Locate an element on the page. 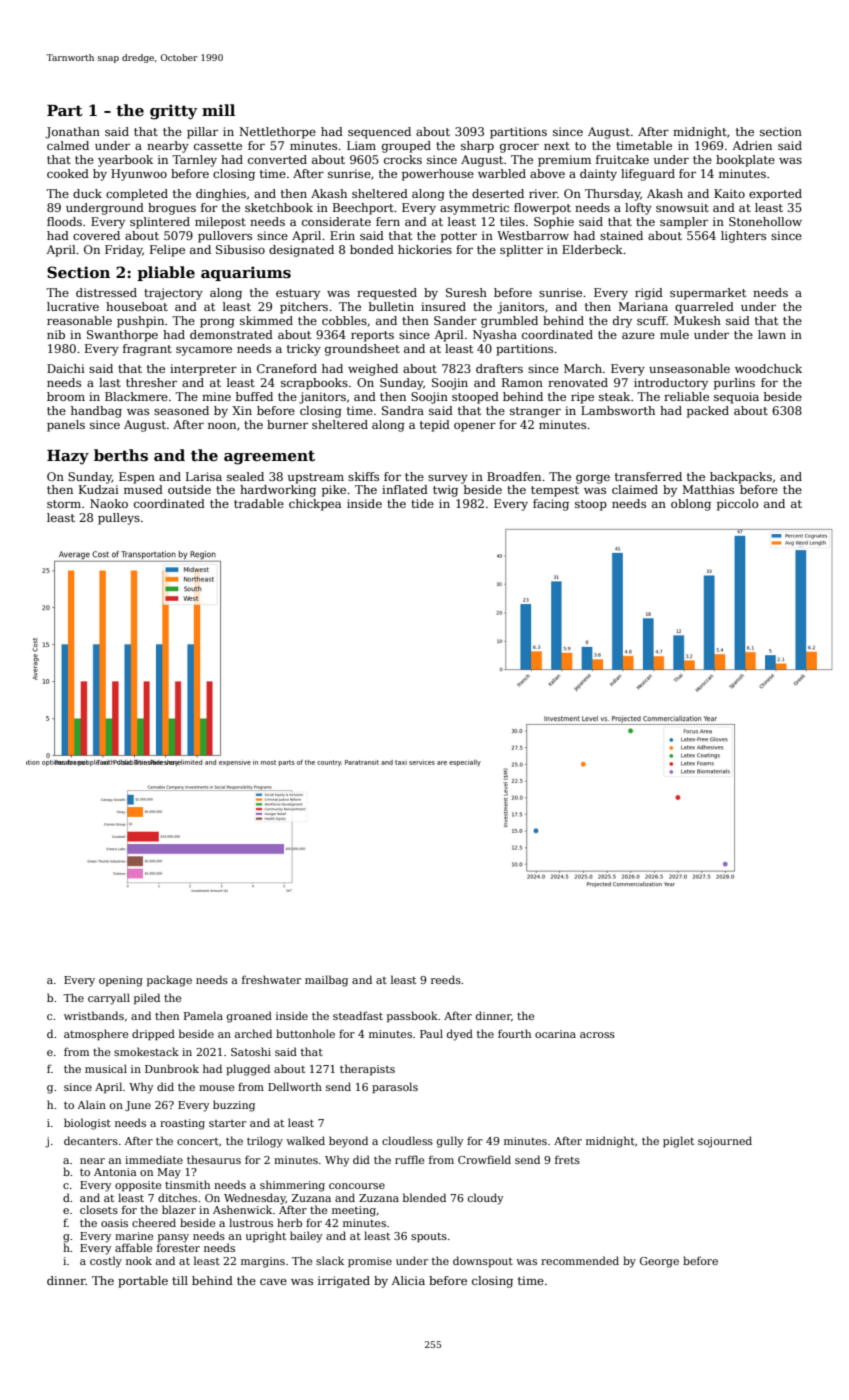  oblong is located at coordinates (691, 505).
